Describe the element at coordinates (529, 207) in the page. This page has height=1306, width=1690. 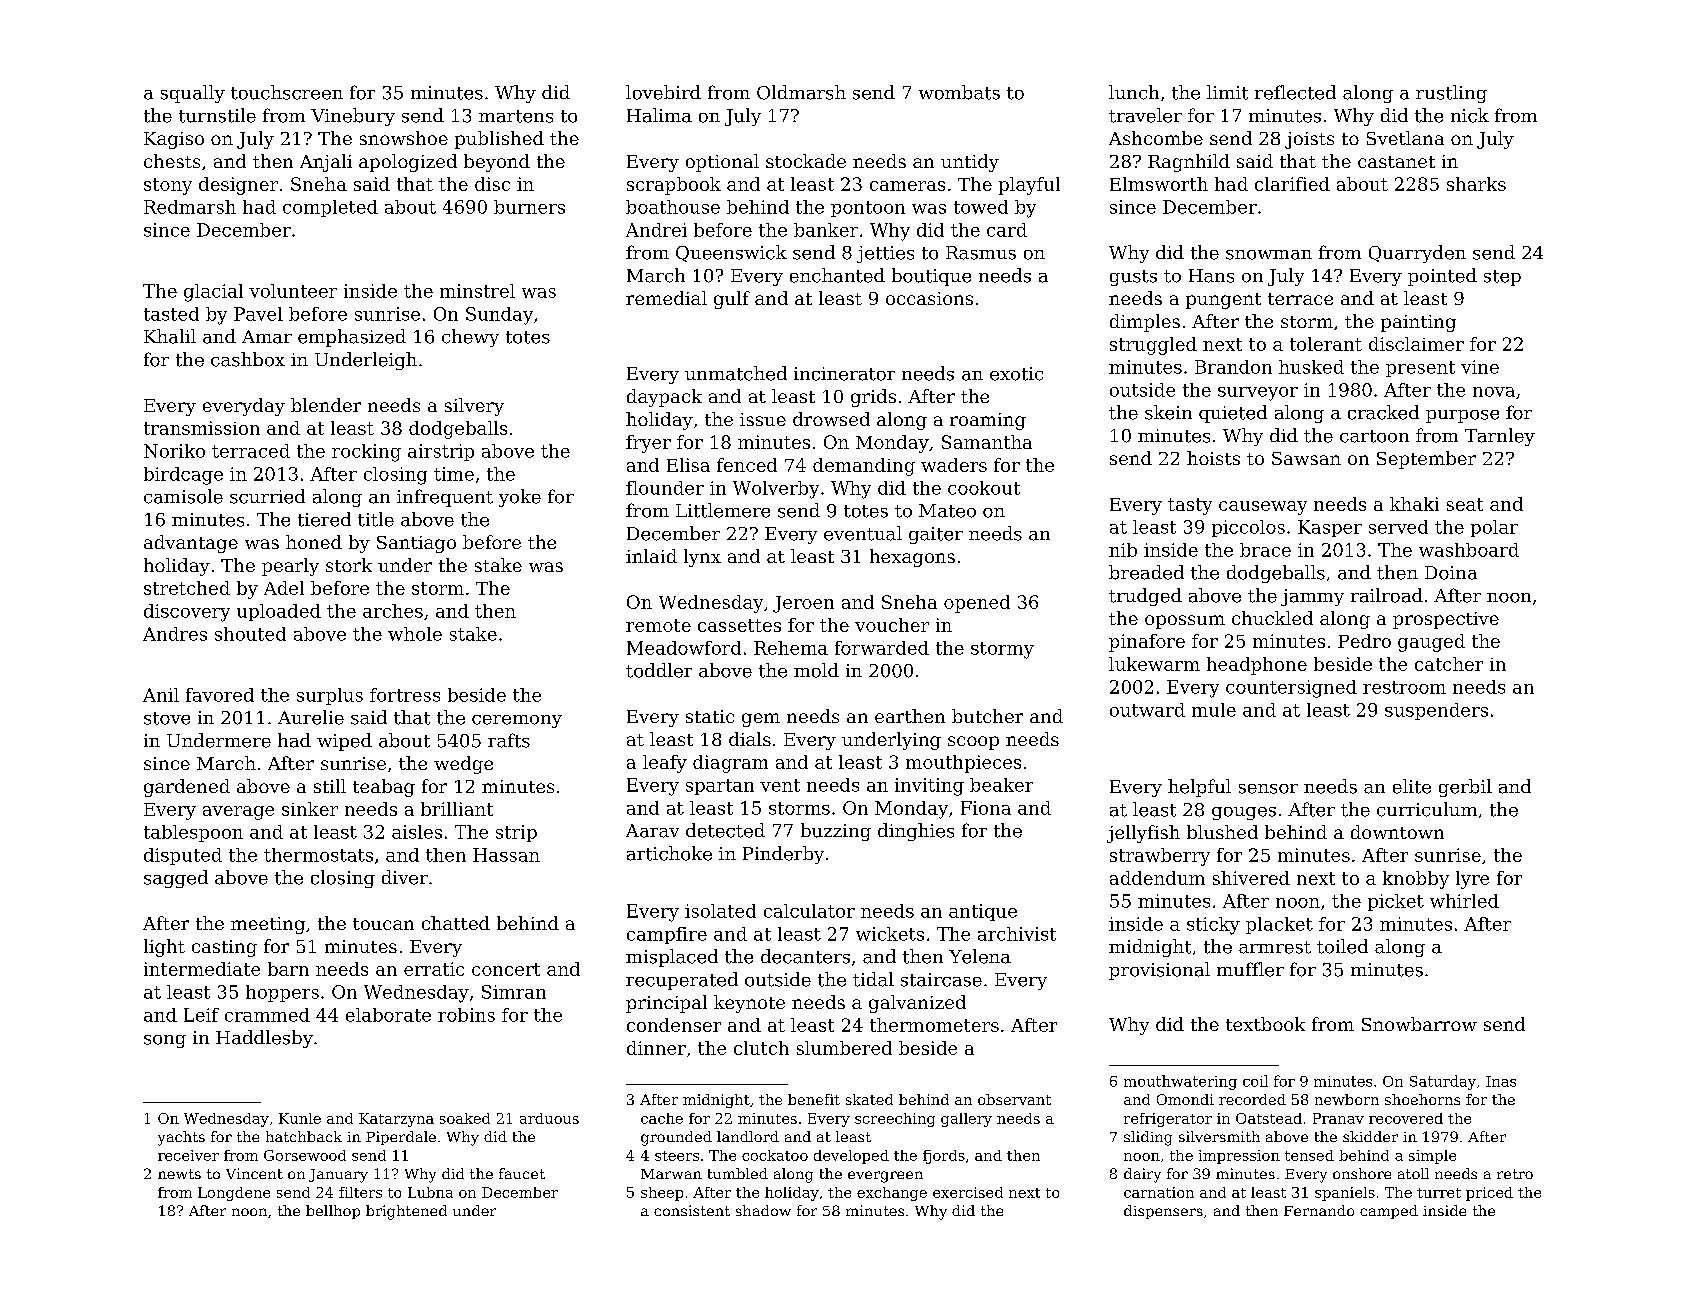
I see `burners` at that location.
